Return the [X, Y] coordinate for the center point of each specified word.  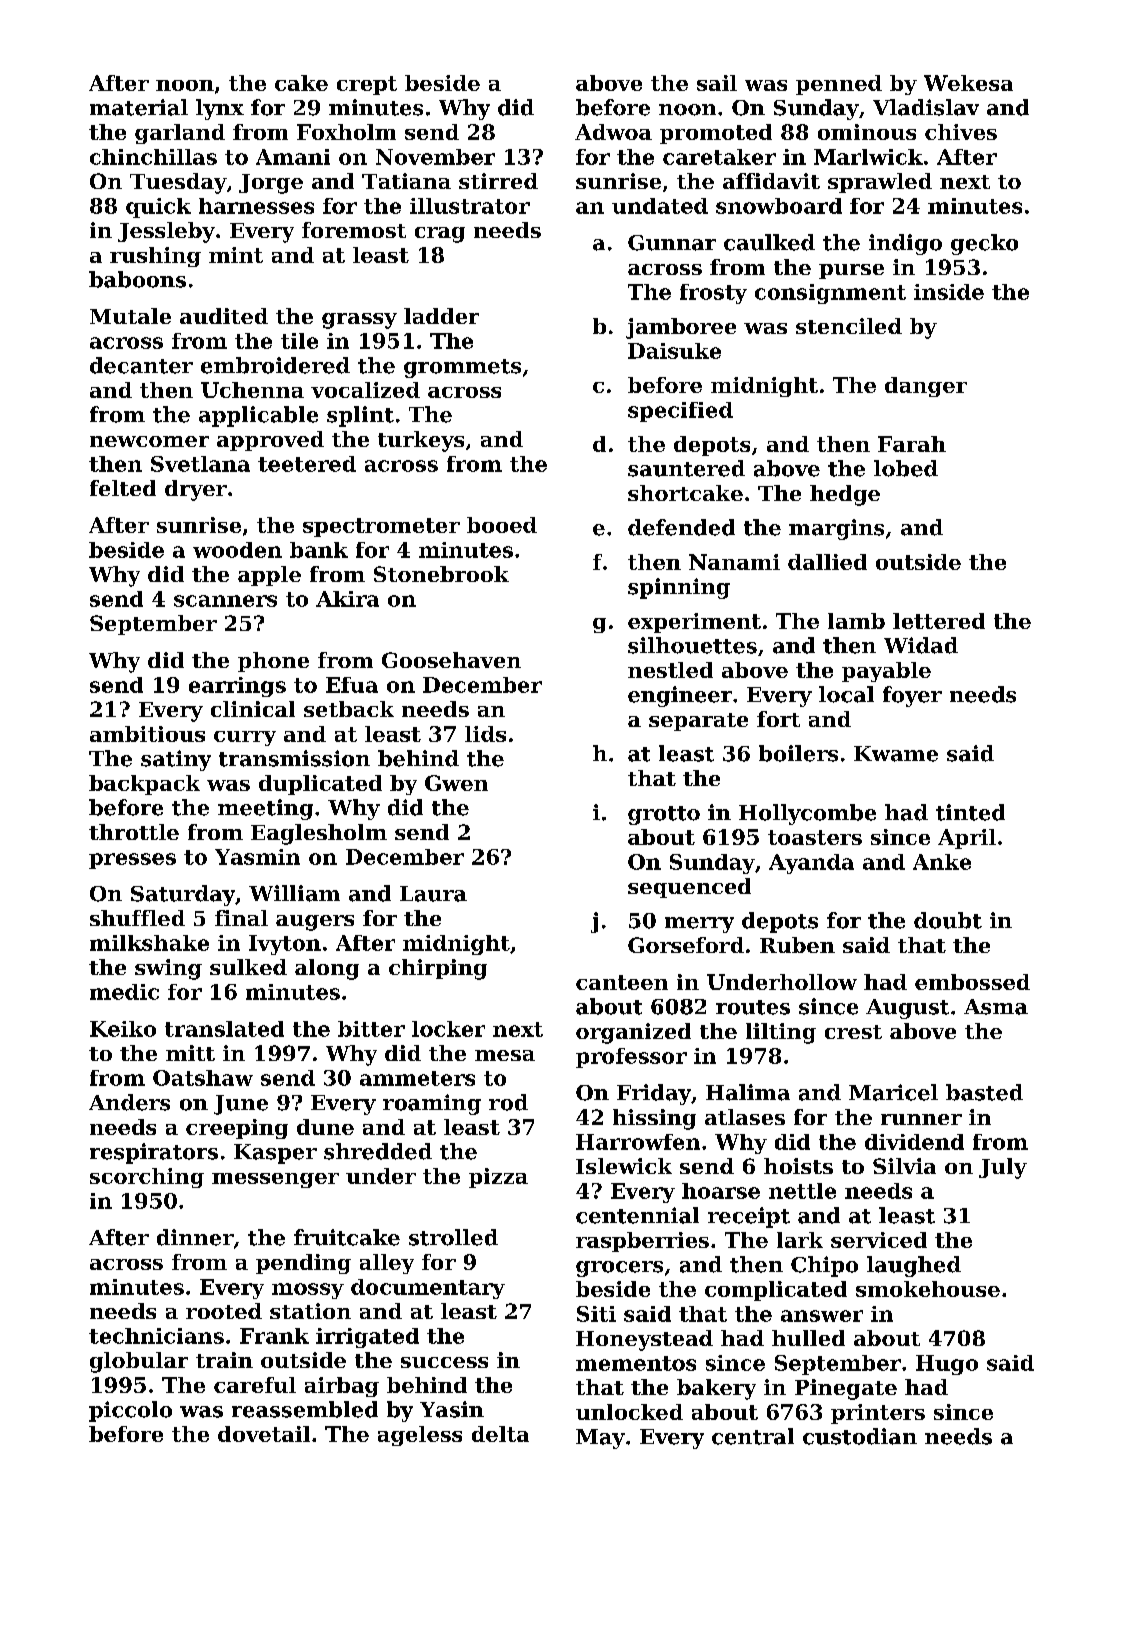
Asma [996, 1007]
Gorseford [686, 945]
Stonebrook [441, 574]
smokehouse [928, 1289]
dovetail [264, 1434]
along [327, 969]
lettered [939, 621]
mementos [636, 1363]
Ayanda [811, 864]
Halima [748, 1092]
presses [132, 861]
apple [269, 576]
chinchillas [153, 157]
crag [440, 235]
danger [926, 387]
